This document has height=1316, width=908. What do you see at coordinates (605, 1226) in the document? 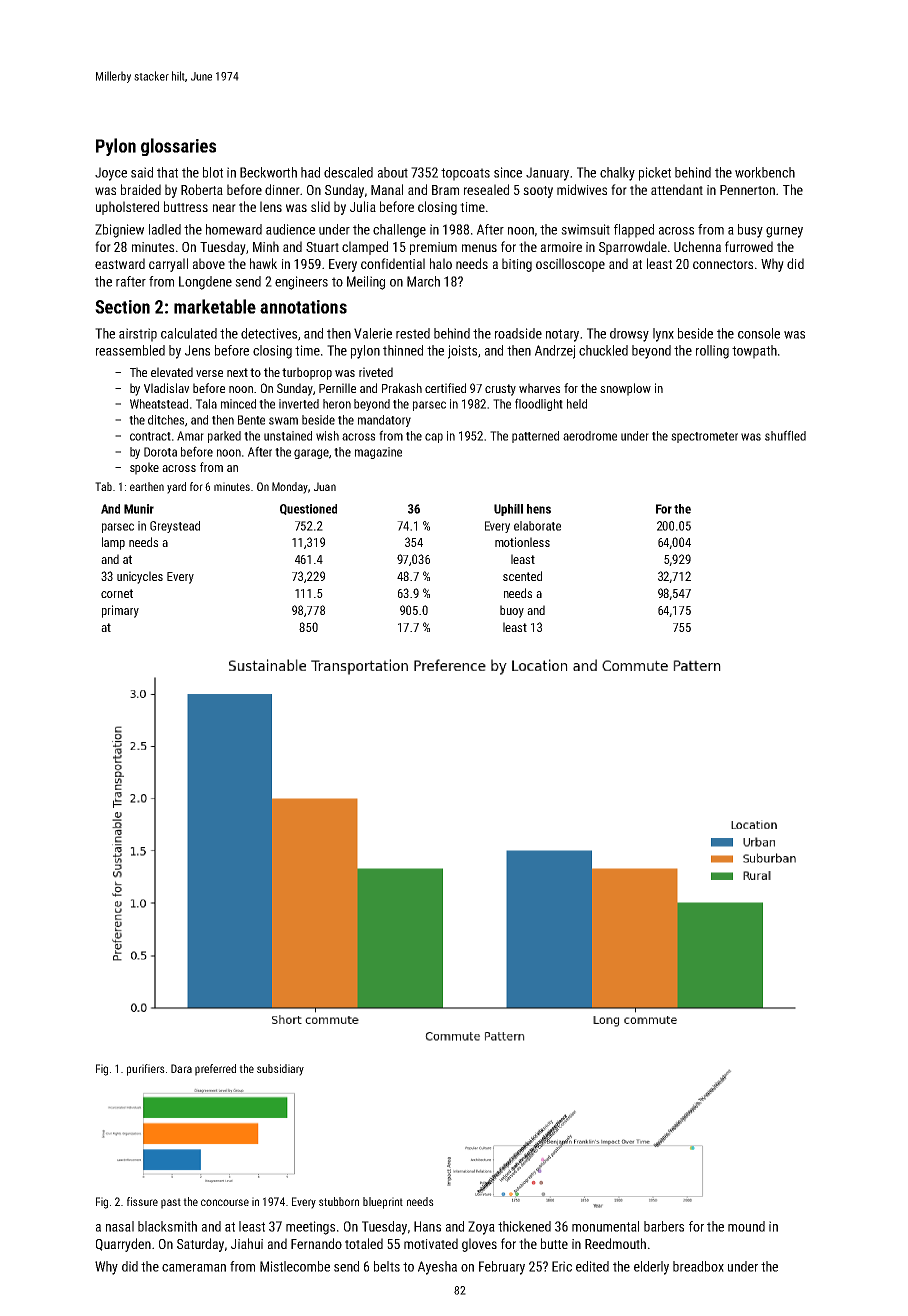
I see `monumental` at bounding box center [605, 1226].
